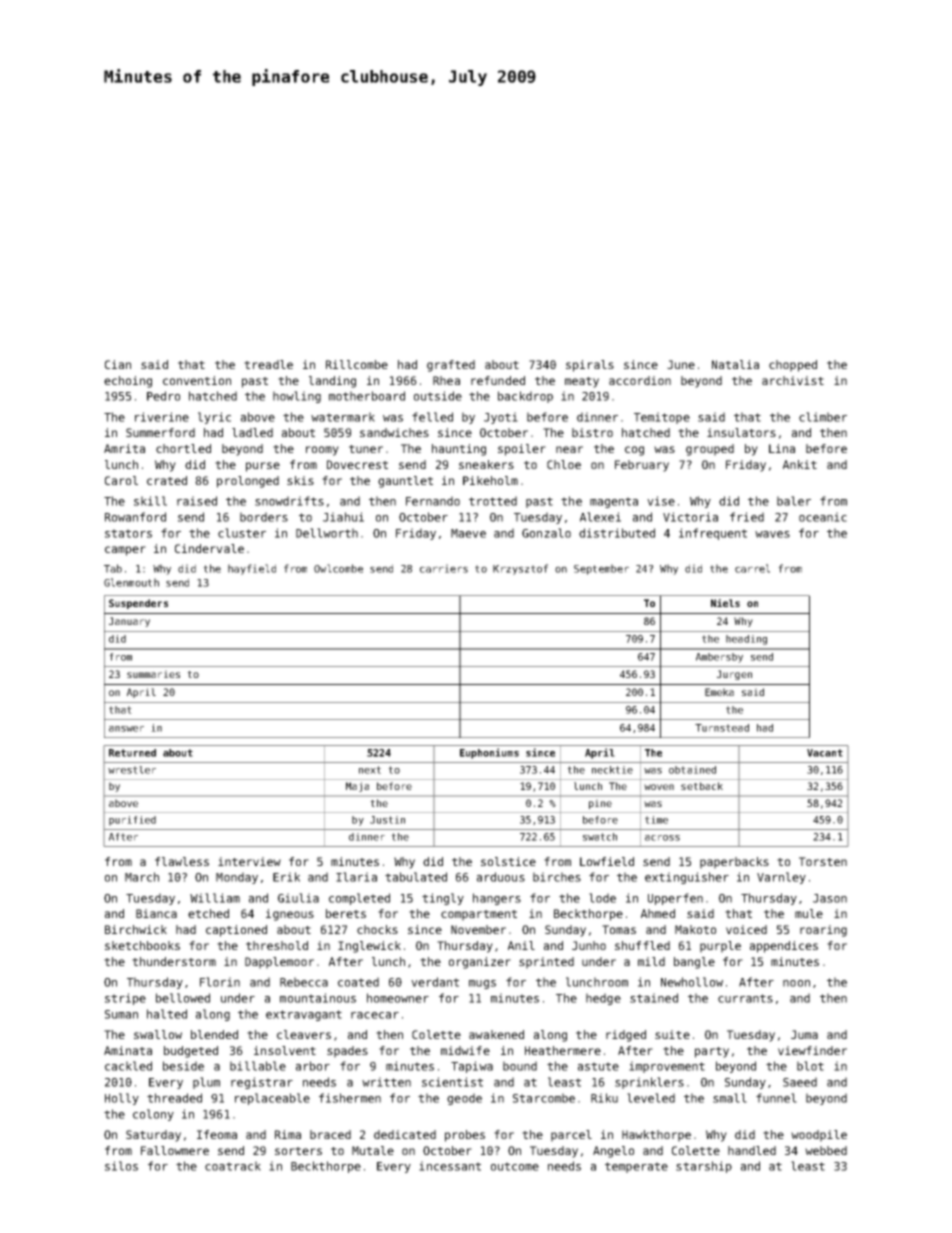  I want to click on silos, so click(121, 1166).
